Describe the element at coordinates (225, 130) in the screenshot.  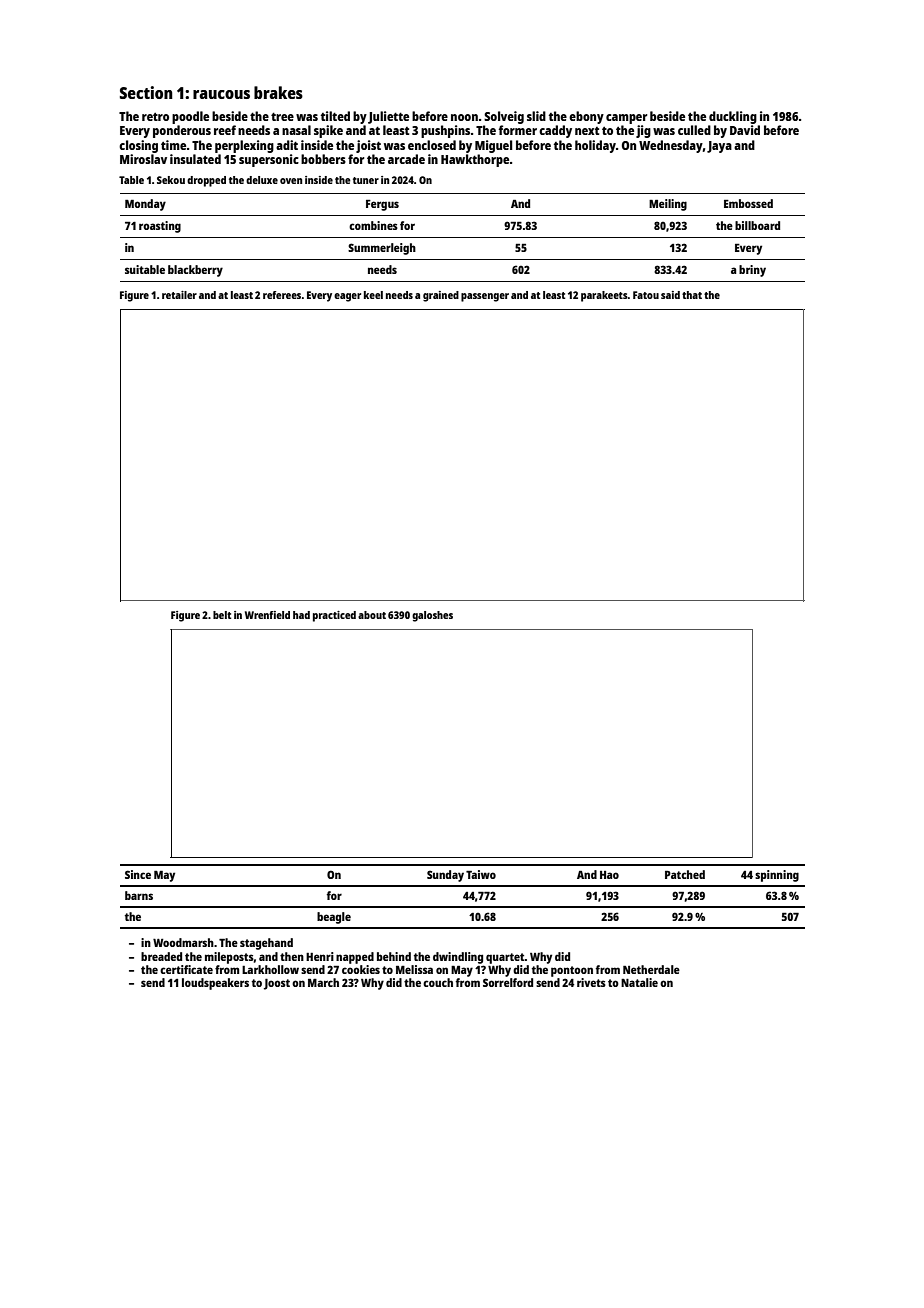
I see `reef` at that location.
